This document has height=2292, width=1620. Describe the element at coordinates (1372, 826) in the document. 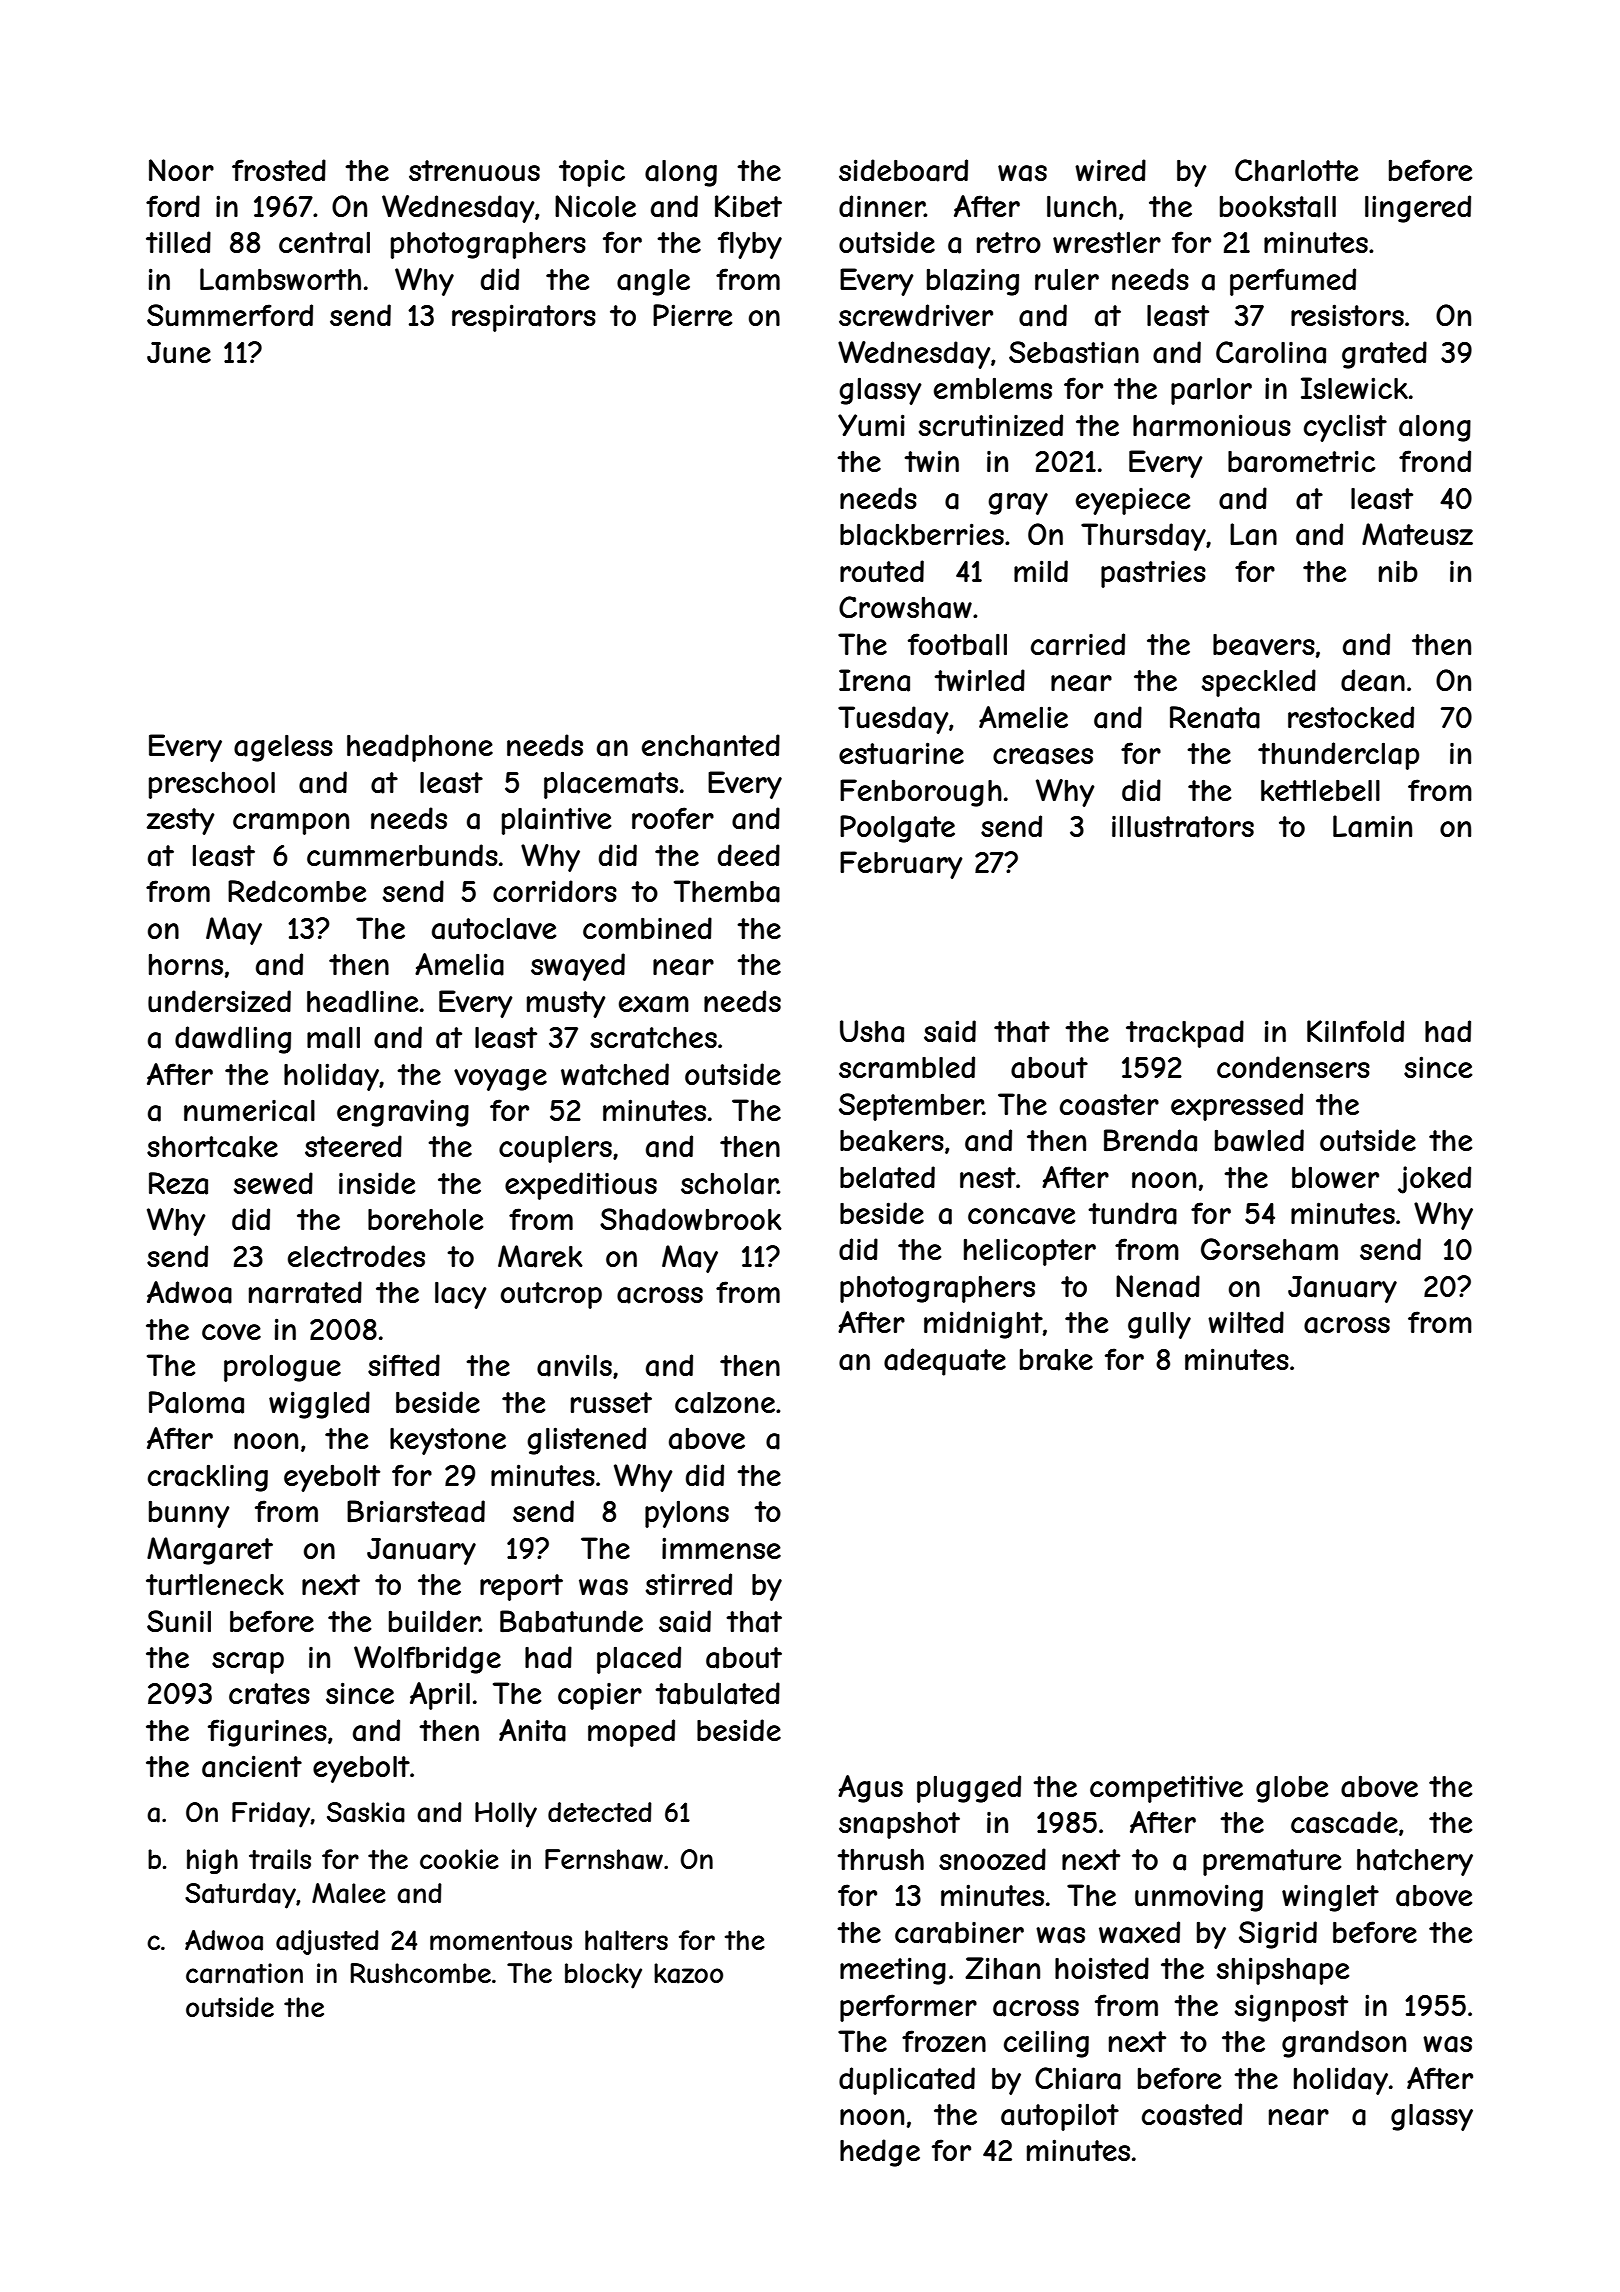

I see `Lamin` at that location.
